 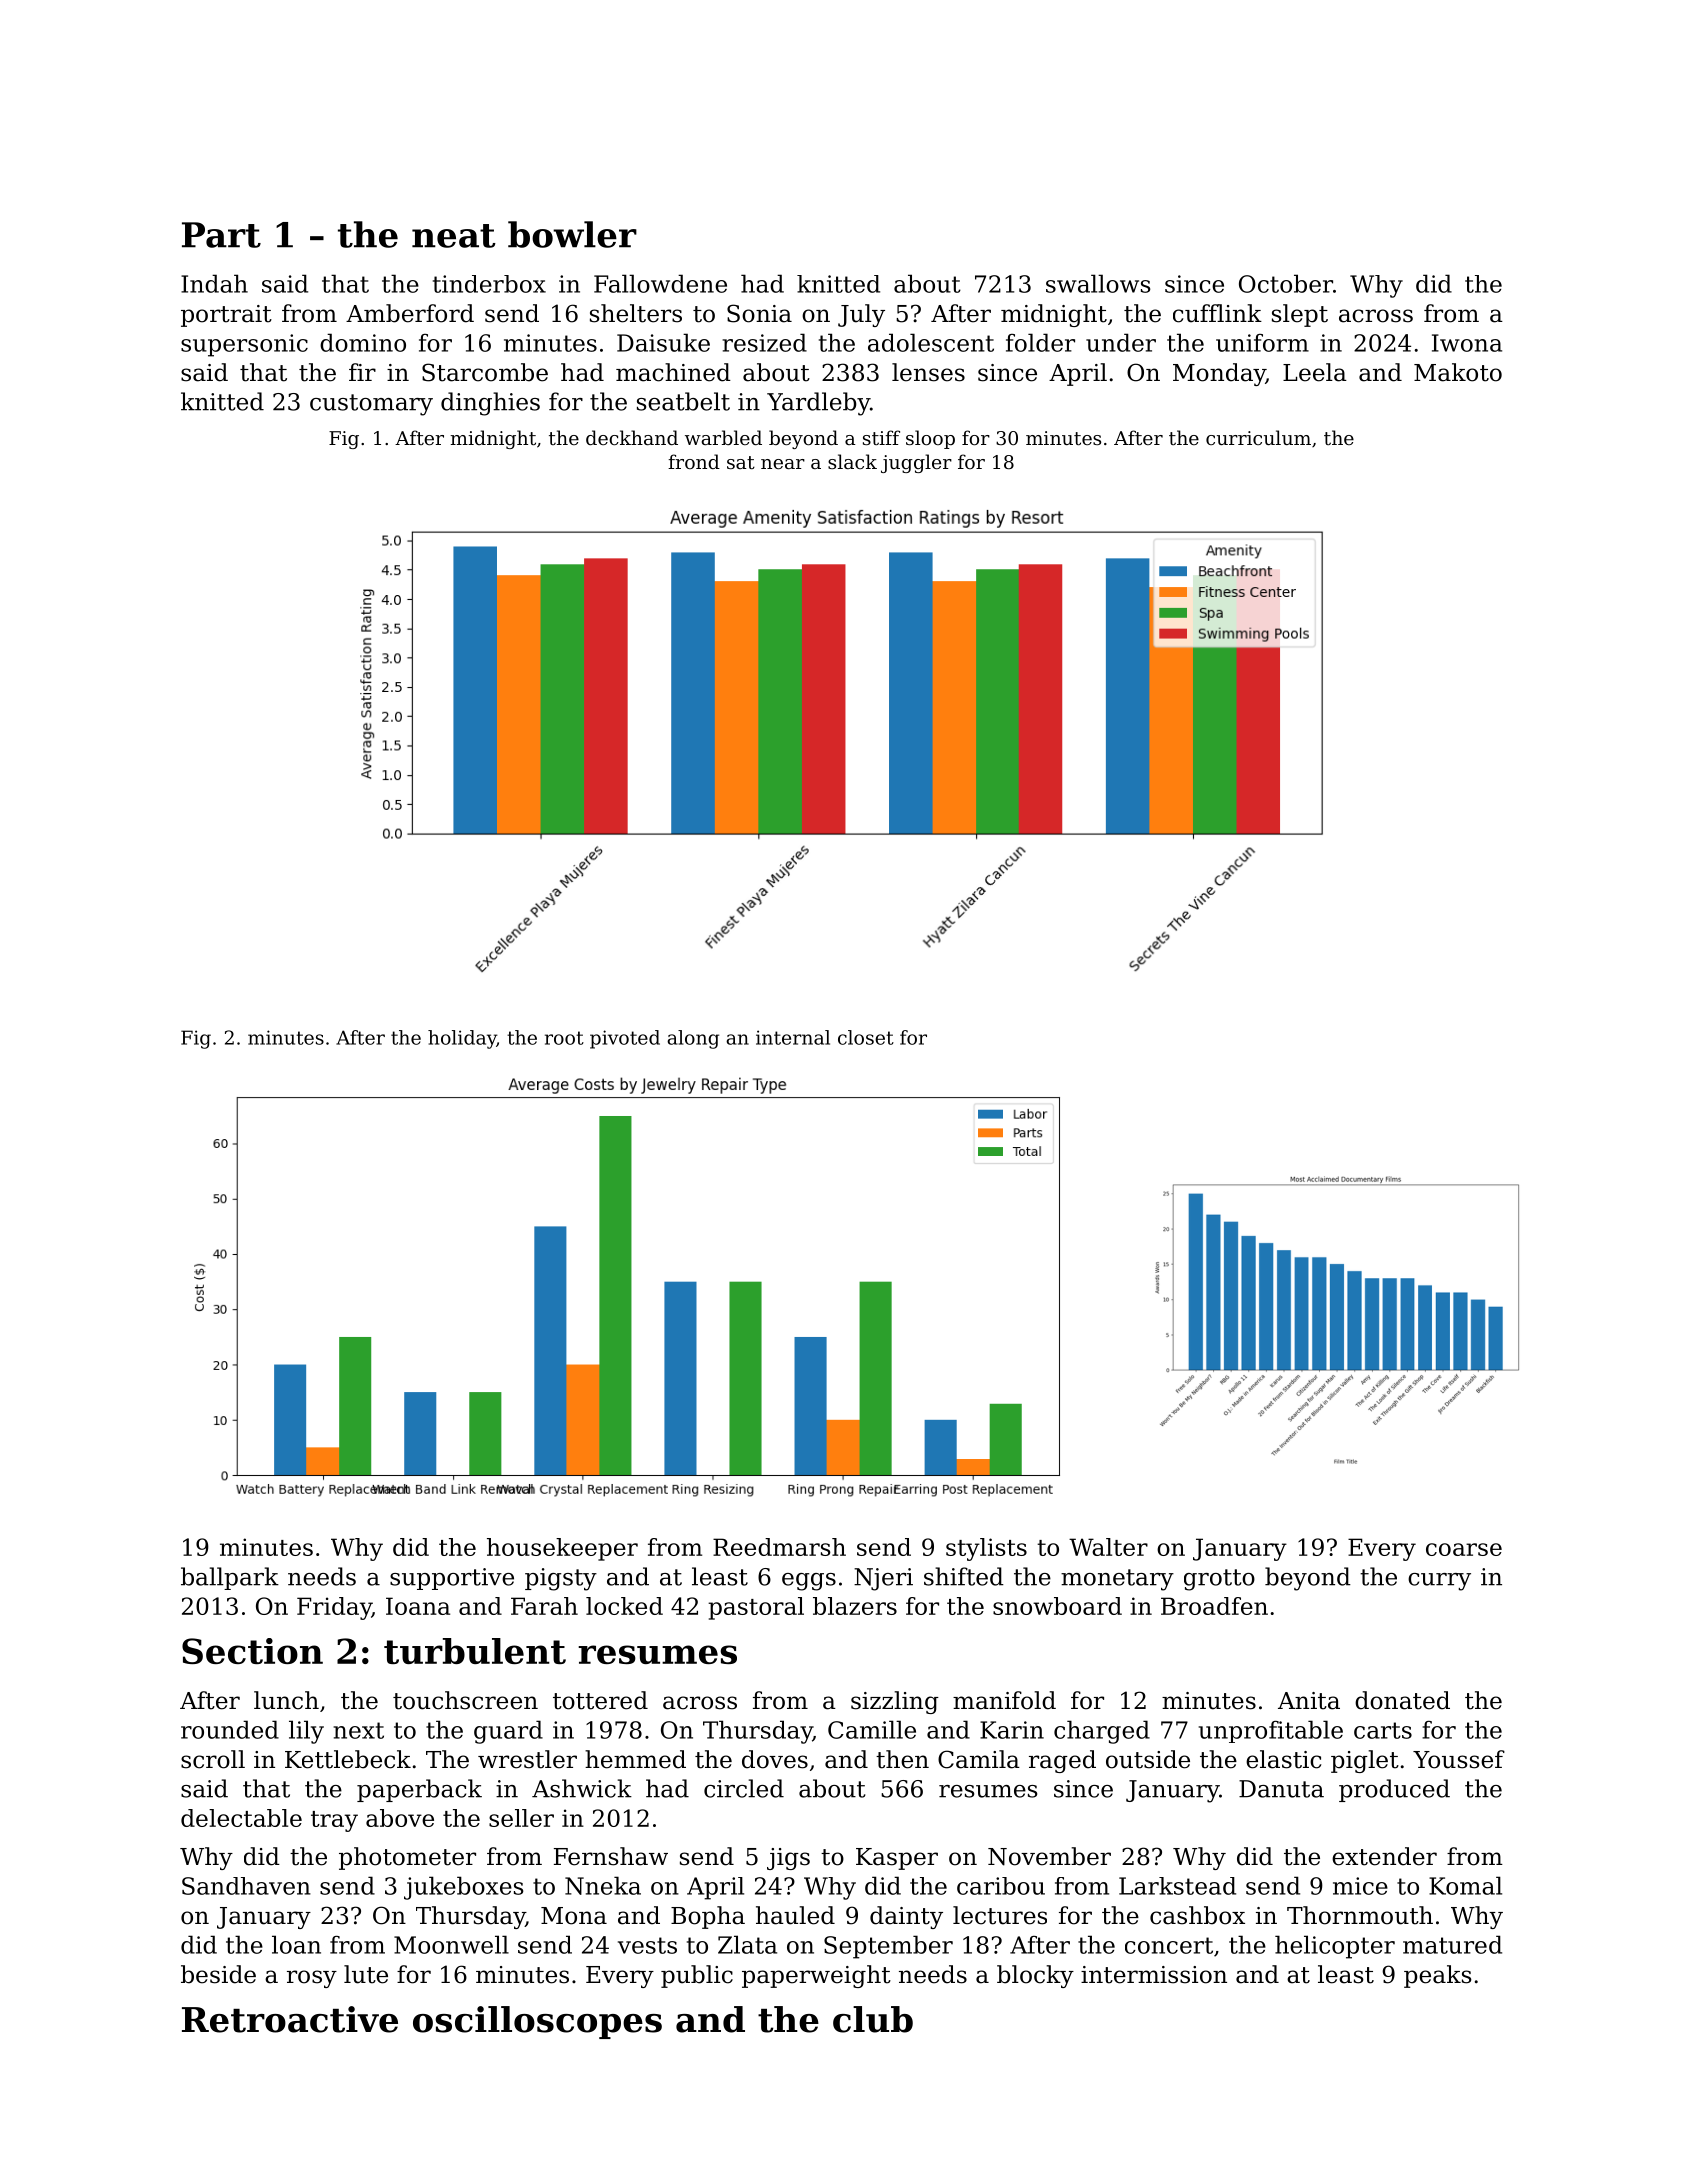 I want to click on ballpark, so click(x=230, y=1578).
